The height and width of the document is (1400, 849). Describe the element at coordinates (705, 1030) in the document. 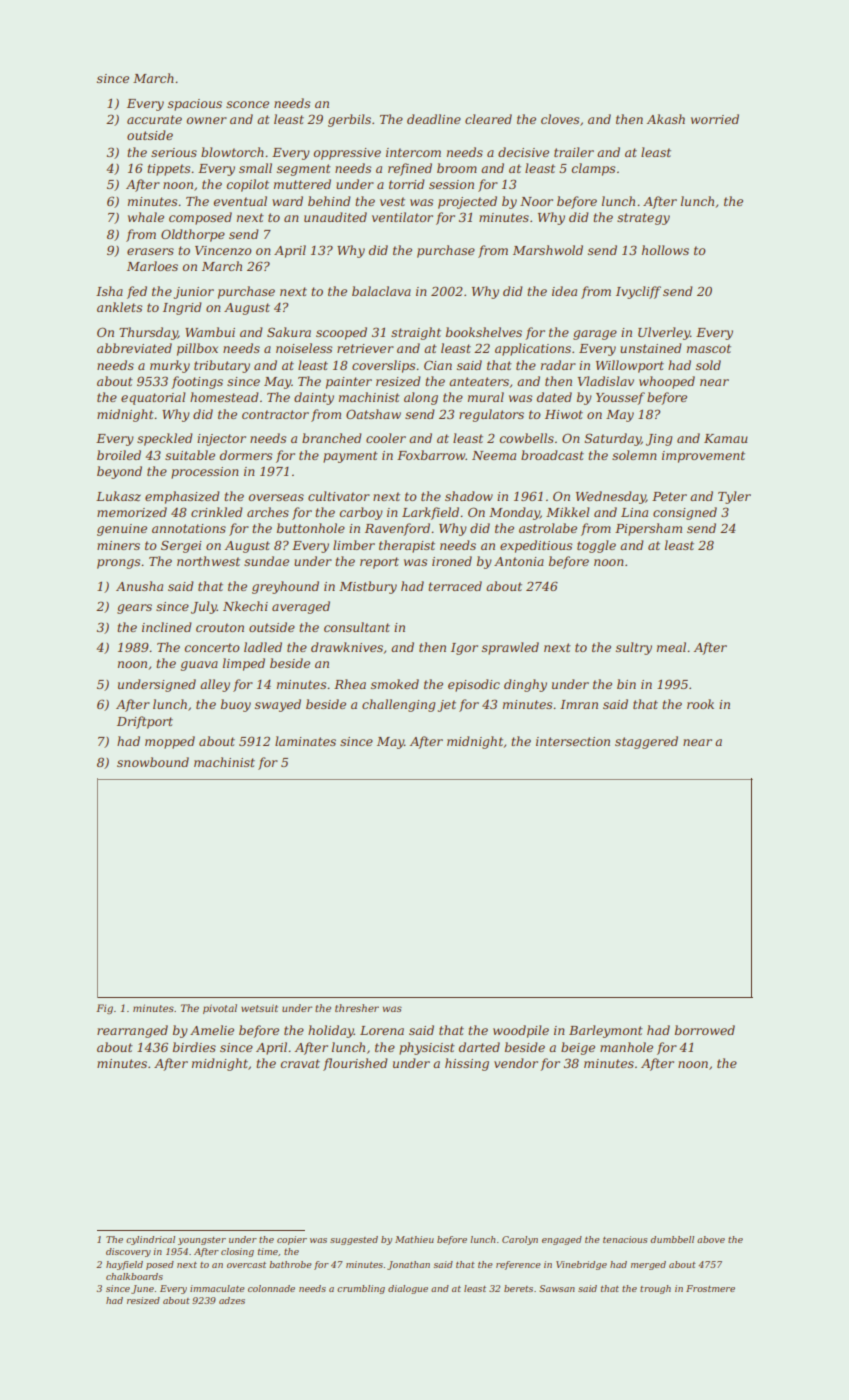

I see `borrowed` at that location.
